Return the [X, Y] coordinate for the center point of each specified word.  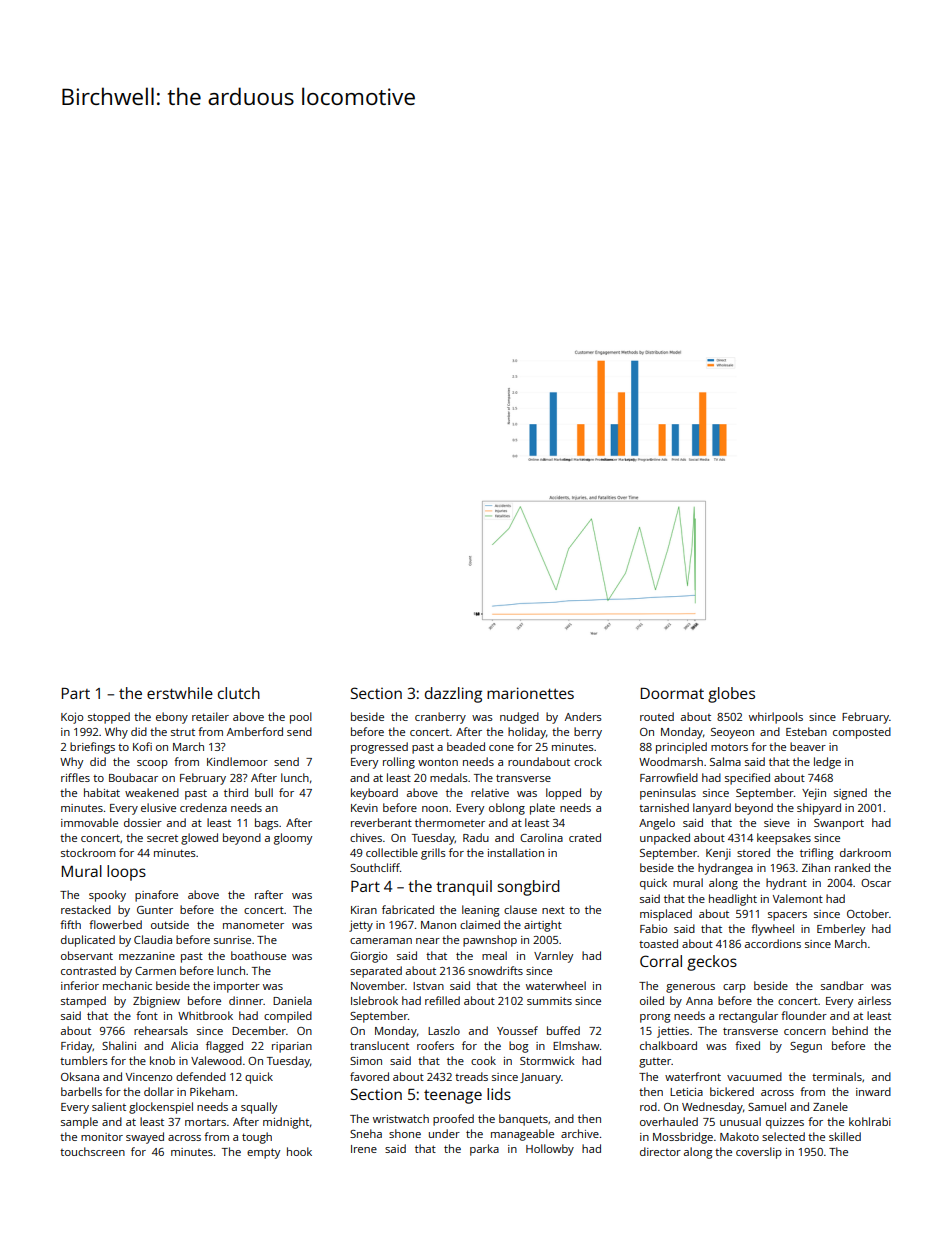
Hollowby [550, 1150]
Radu [476, 837]
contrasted [88, 970]
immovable [89, 822]
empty [263, 1153]
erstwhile [180, 693]
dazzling [453, 695]
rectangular [748, 1017]
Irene [364, 1149]
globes [731, 695]
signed [850, 794]
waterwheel [556, 985]
